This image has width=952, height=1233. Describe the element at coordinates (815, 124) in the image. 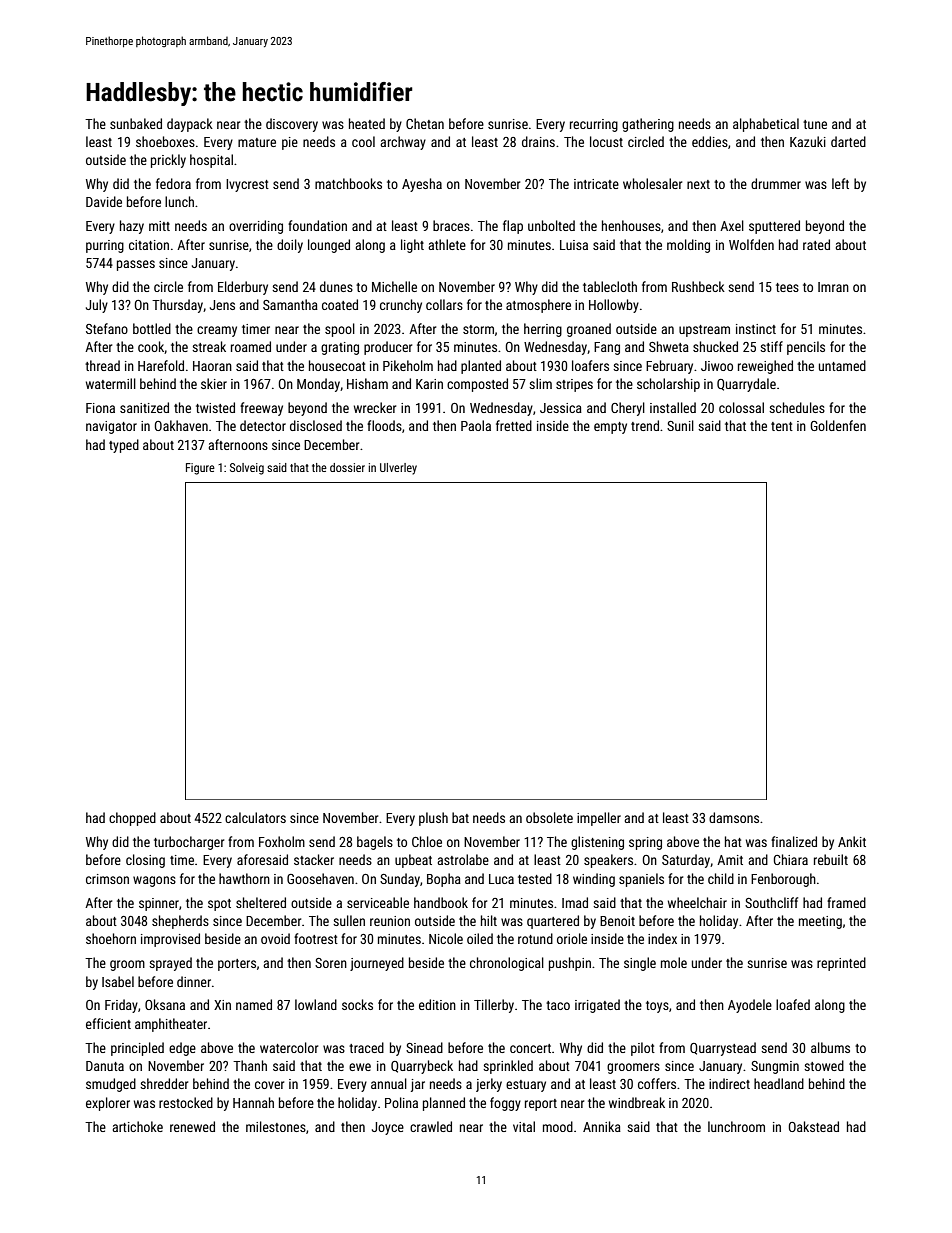

I see `tune` at that location.
